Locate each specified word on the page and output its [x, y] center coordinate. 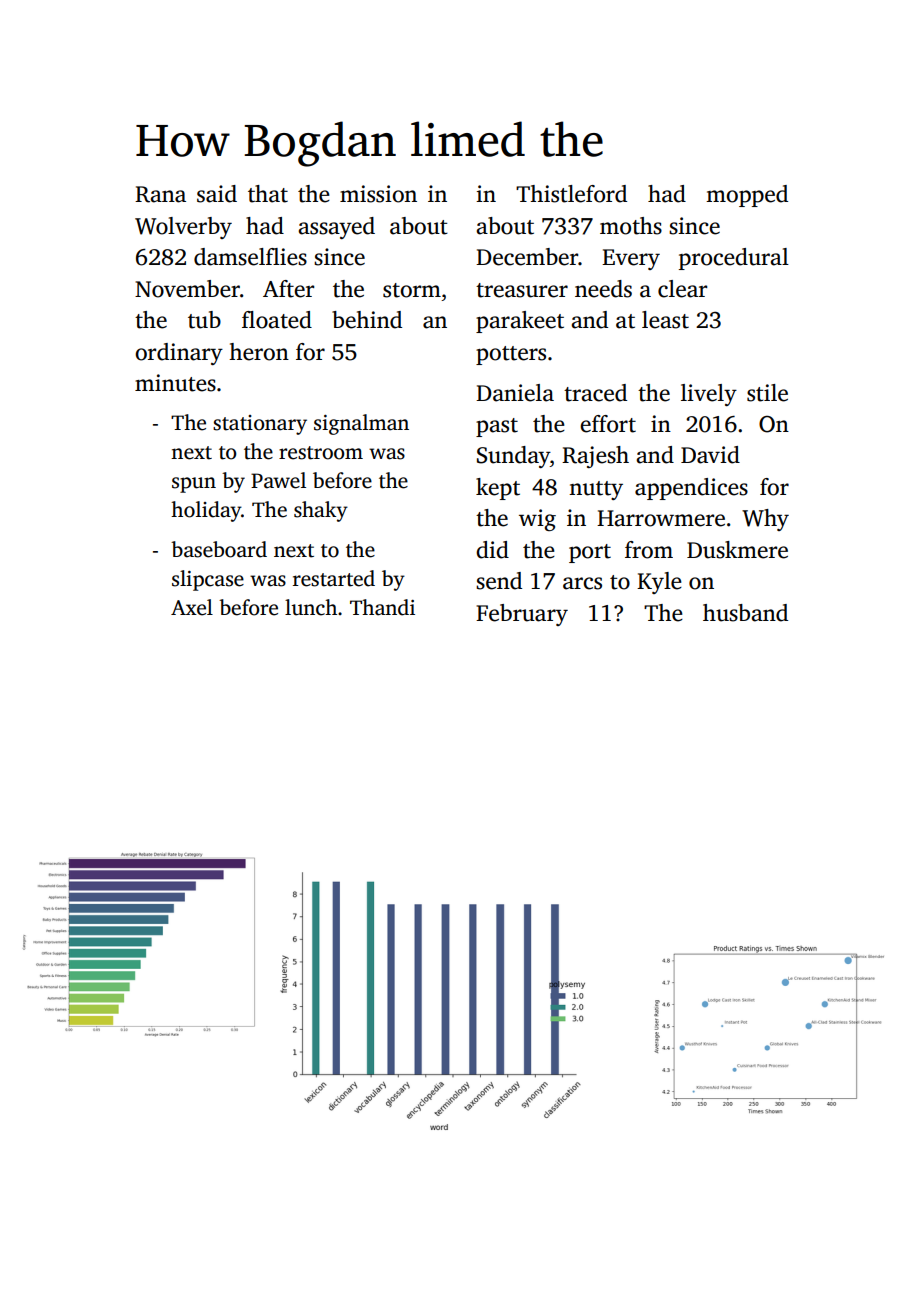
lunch [311, 607]
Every [631, 259]
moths [631, 226]
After [288, 289]
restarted [334, 578]
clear [682, 289]
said [217, 194]
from [649, 550]
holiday [206, 511]
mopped [747, 196]
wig [537, 520]
